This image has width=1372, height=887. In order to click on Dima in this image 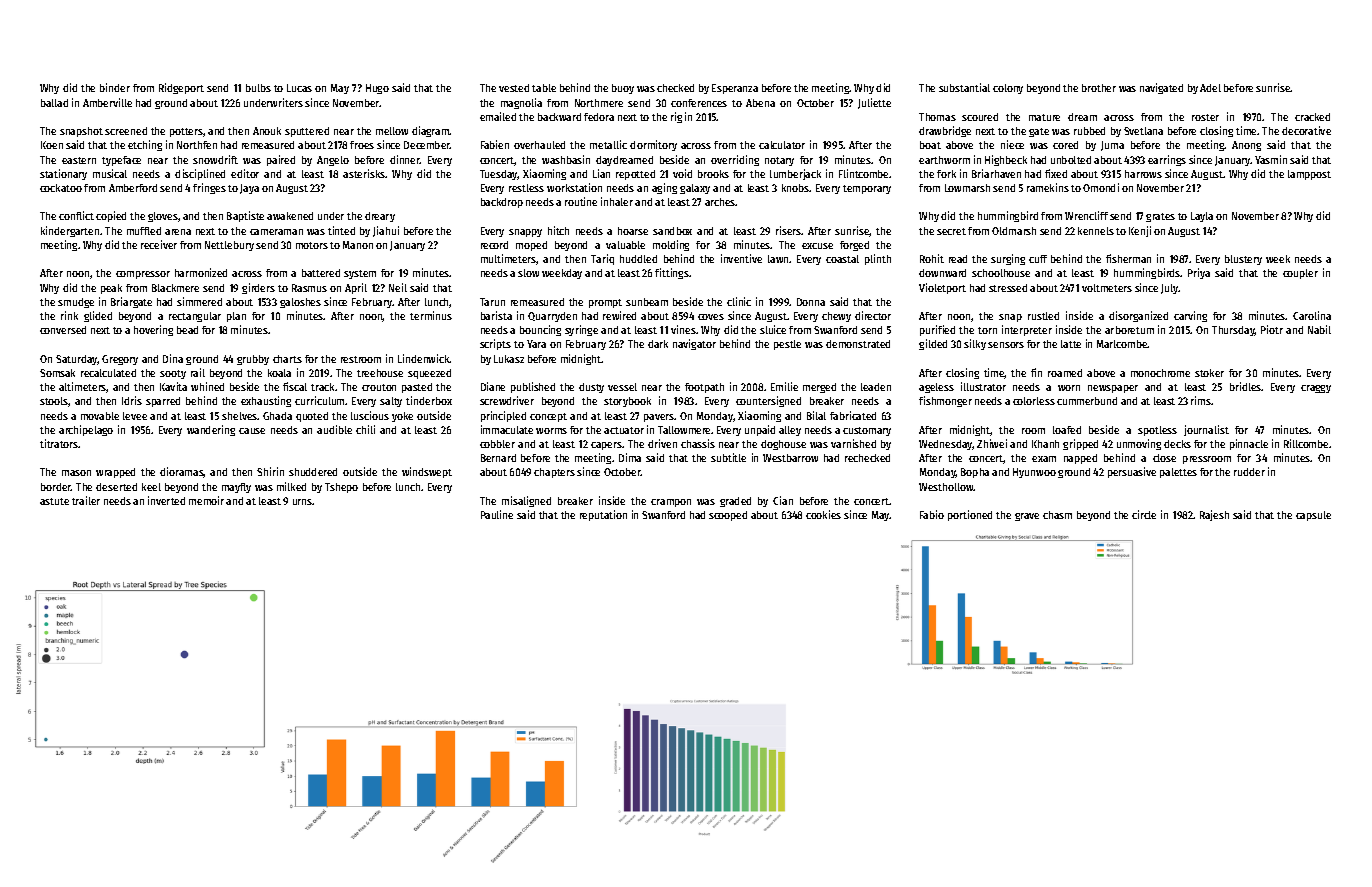, I will do `click(630, 457)`.
